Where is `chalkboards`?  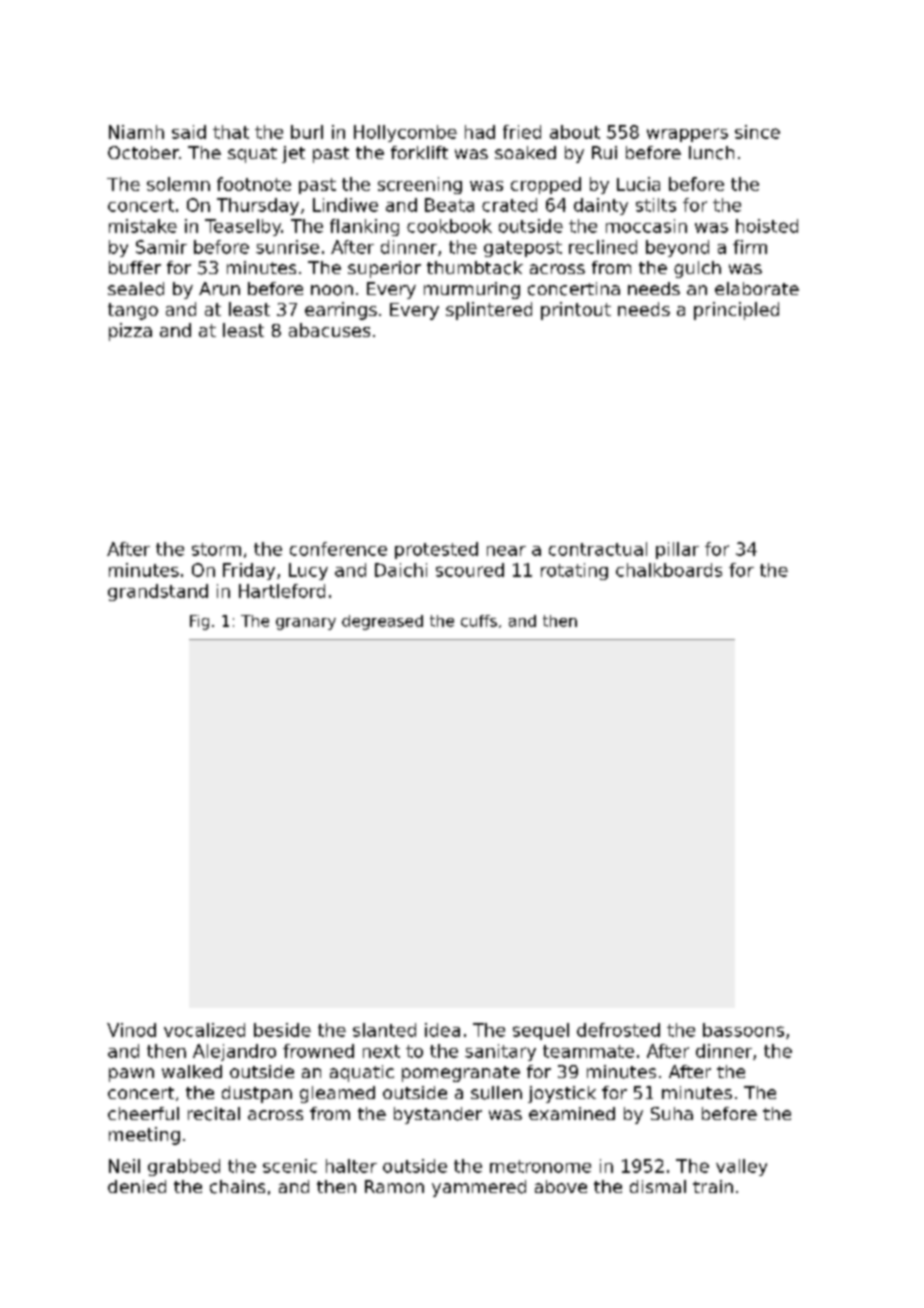
chalkboards is located at coordinates (669, 570).
